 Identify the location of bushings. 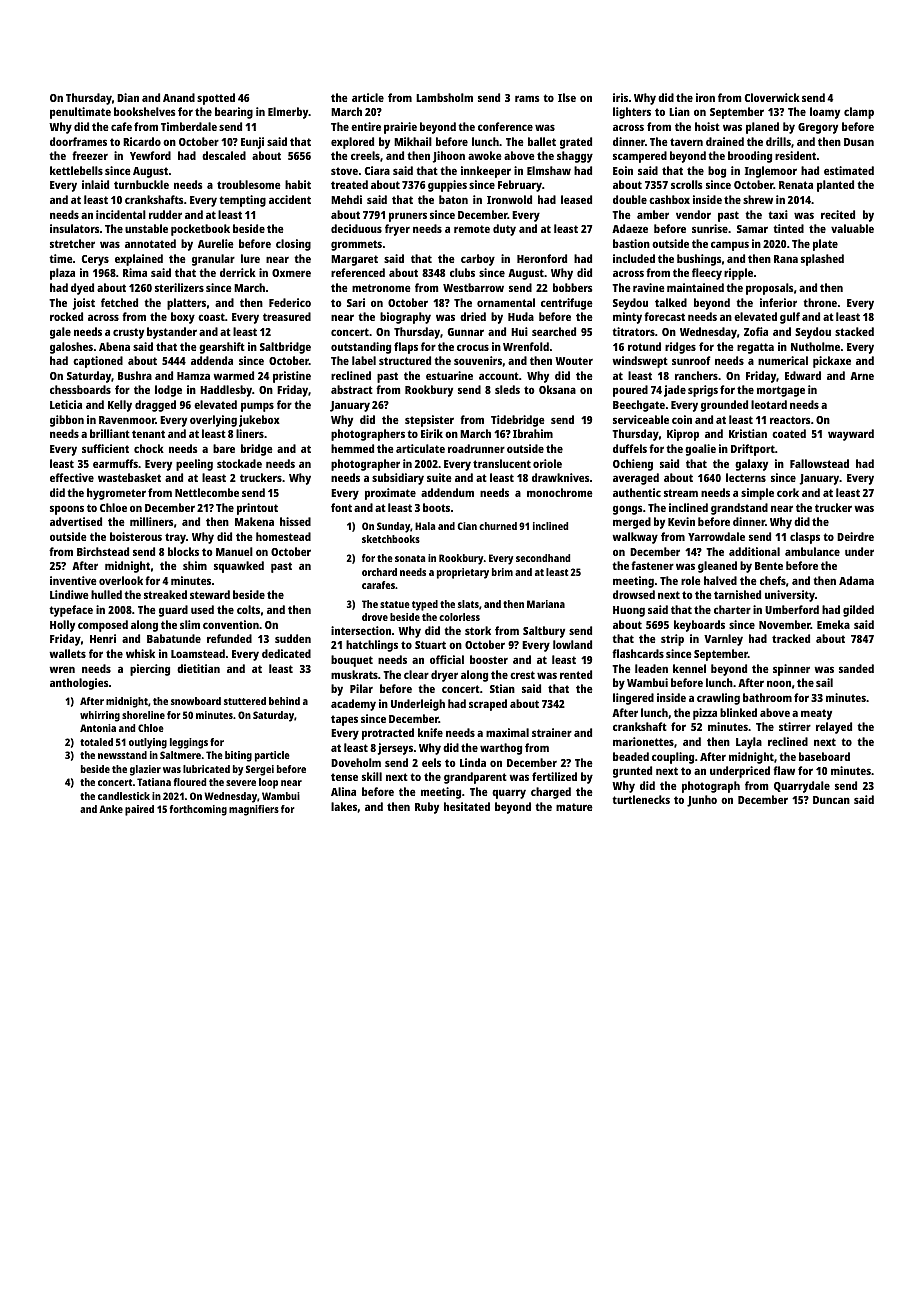
(699, 260).
